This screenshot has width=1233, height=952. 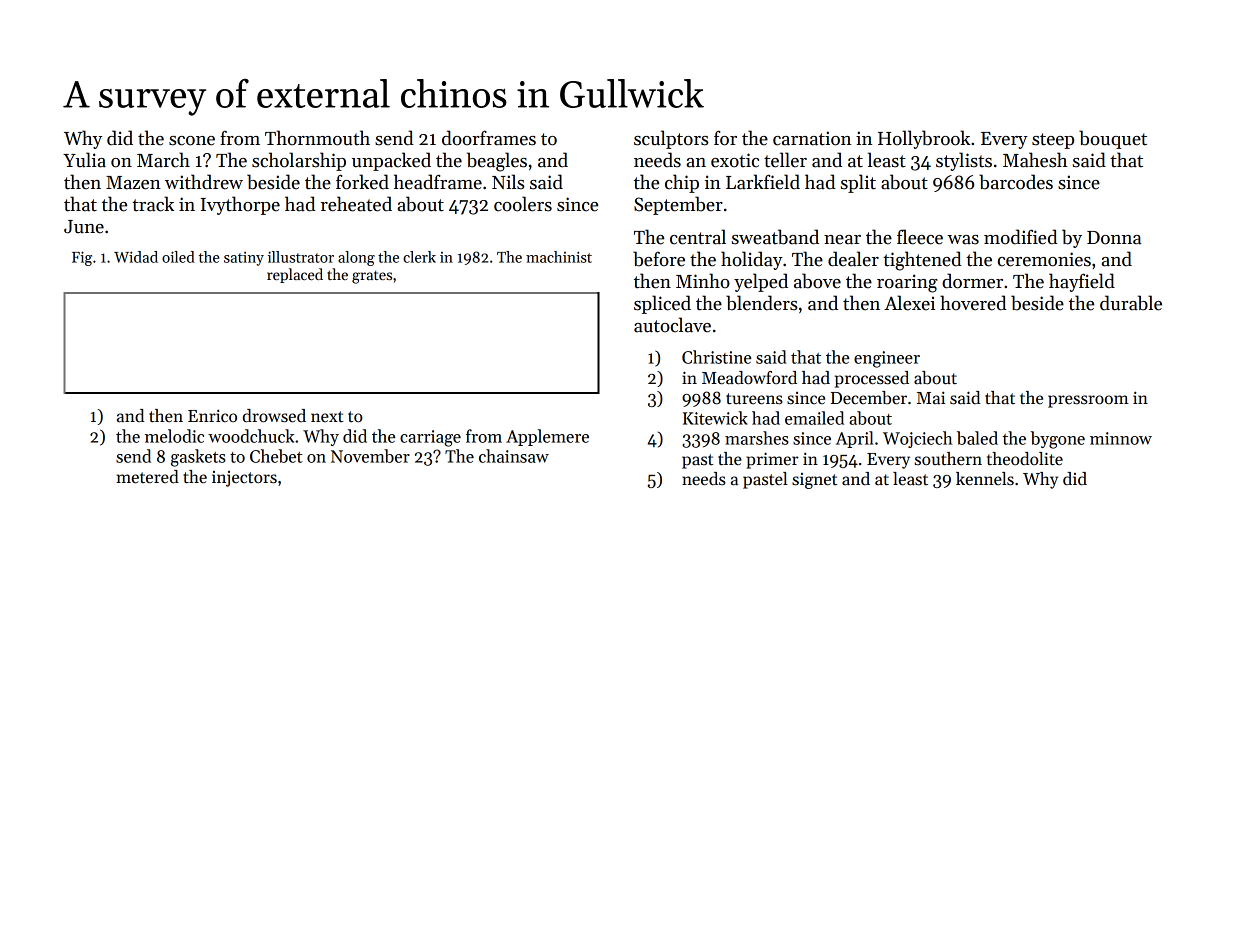 I want to click on engineer, so click(x=887, y=359).
